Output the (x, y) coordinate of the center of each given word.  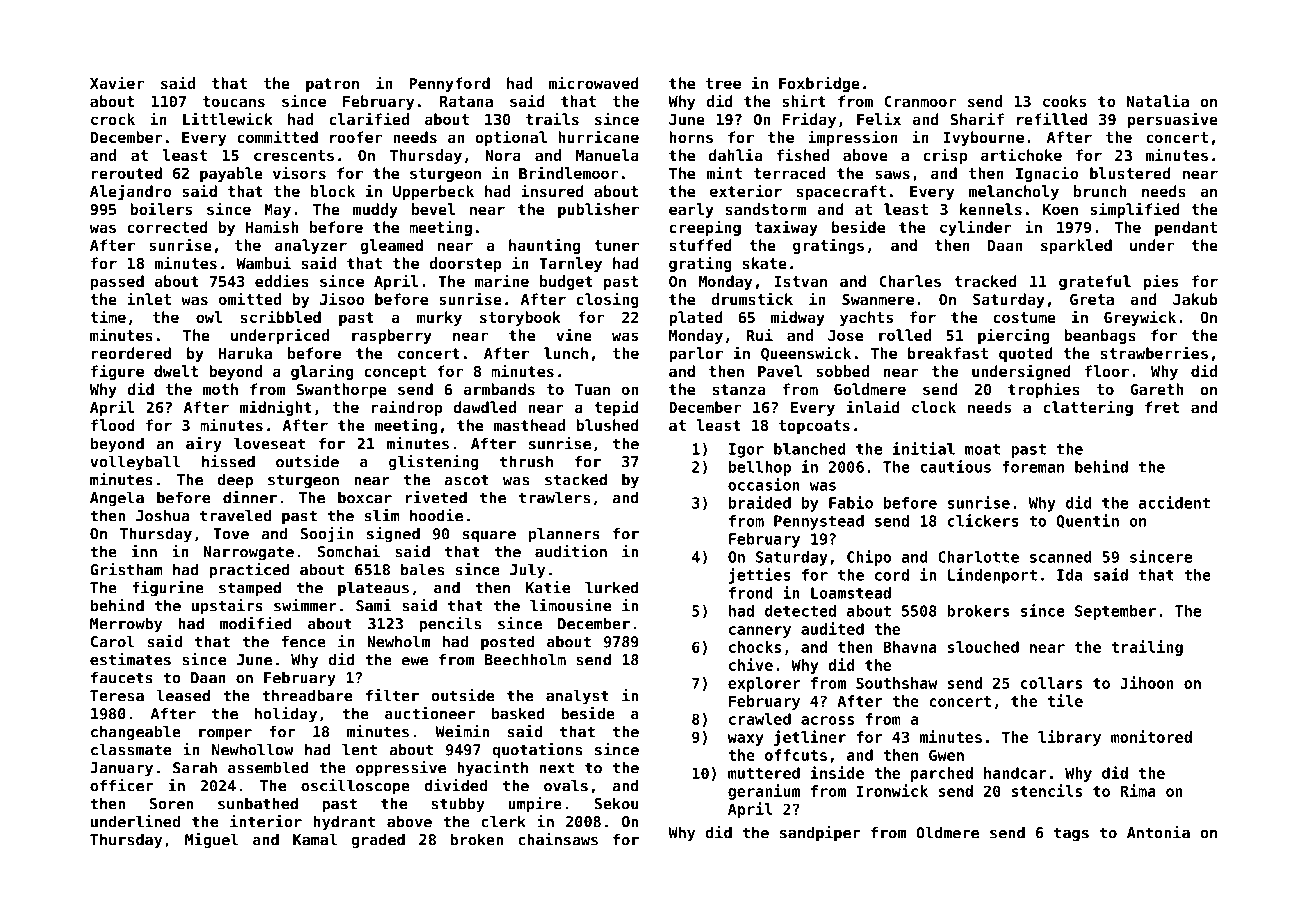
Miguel (212, 841)
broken (476, 839)
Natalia (1158, 100)
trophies (1044, 390)
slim (382, 515)
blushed (607, 425)
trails (552, 118)
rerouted (127, 173)
